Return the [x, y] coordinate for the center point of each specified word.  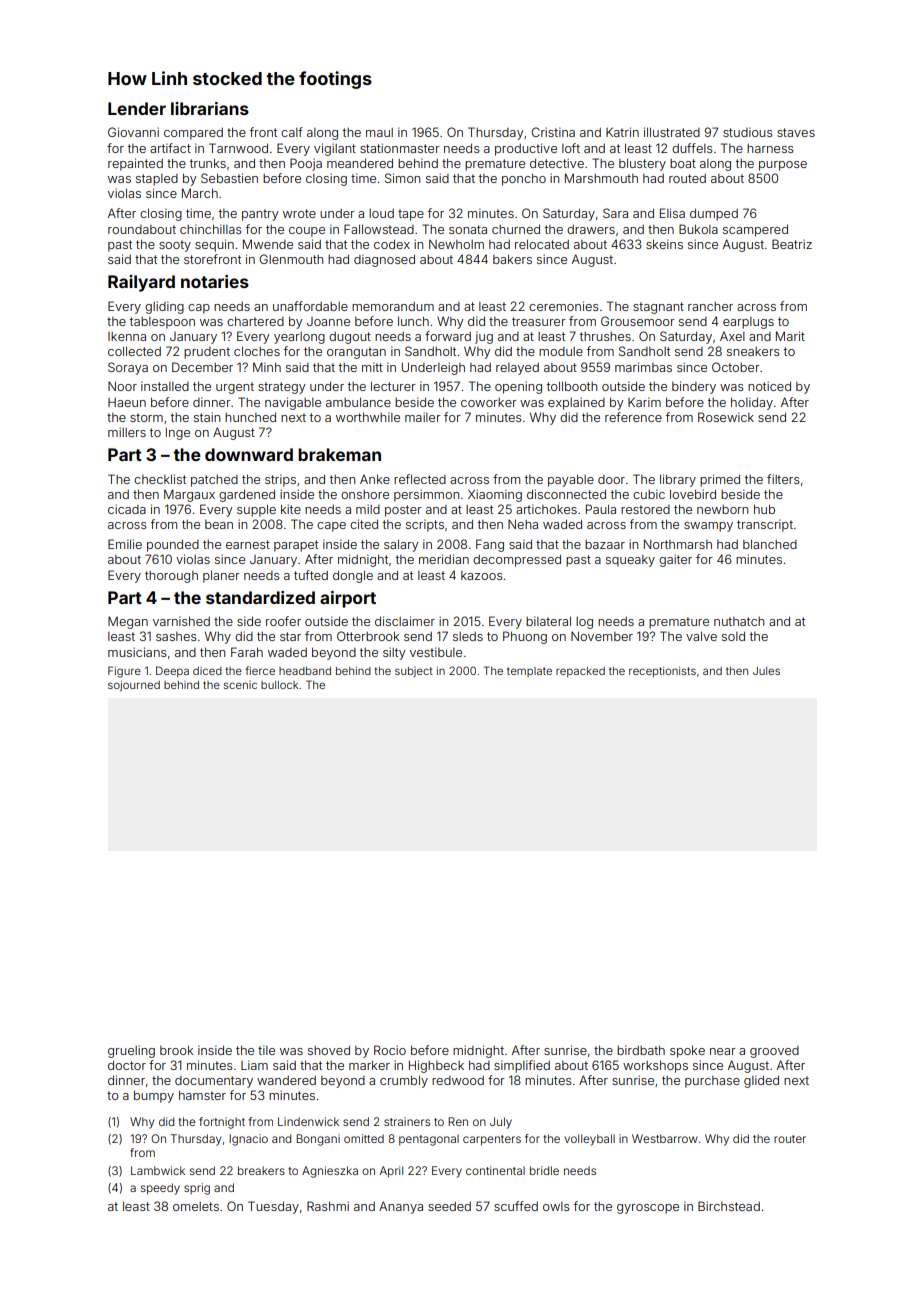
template [529, 672]
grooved [774, 1052]
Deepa [172, 671]
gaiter [675, 560]
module [561, 351]
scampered [755, 231]
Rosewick [726, 417]
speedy [160, 1189]
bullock [279, 685]
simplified [522, 1066]
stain [207, 417]
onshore [365, 494]
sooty [175, 246]
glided [761, 1081]
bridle [544, 1170]
